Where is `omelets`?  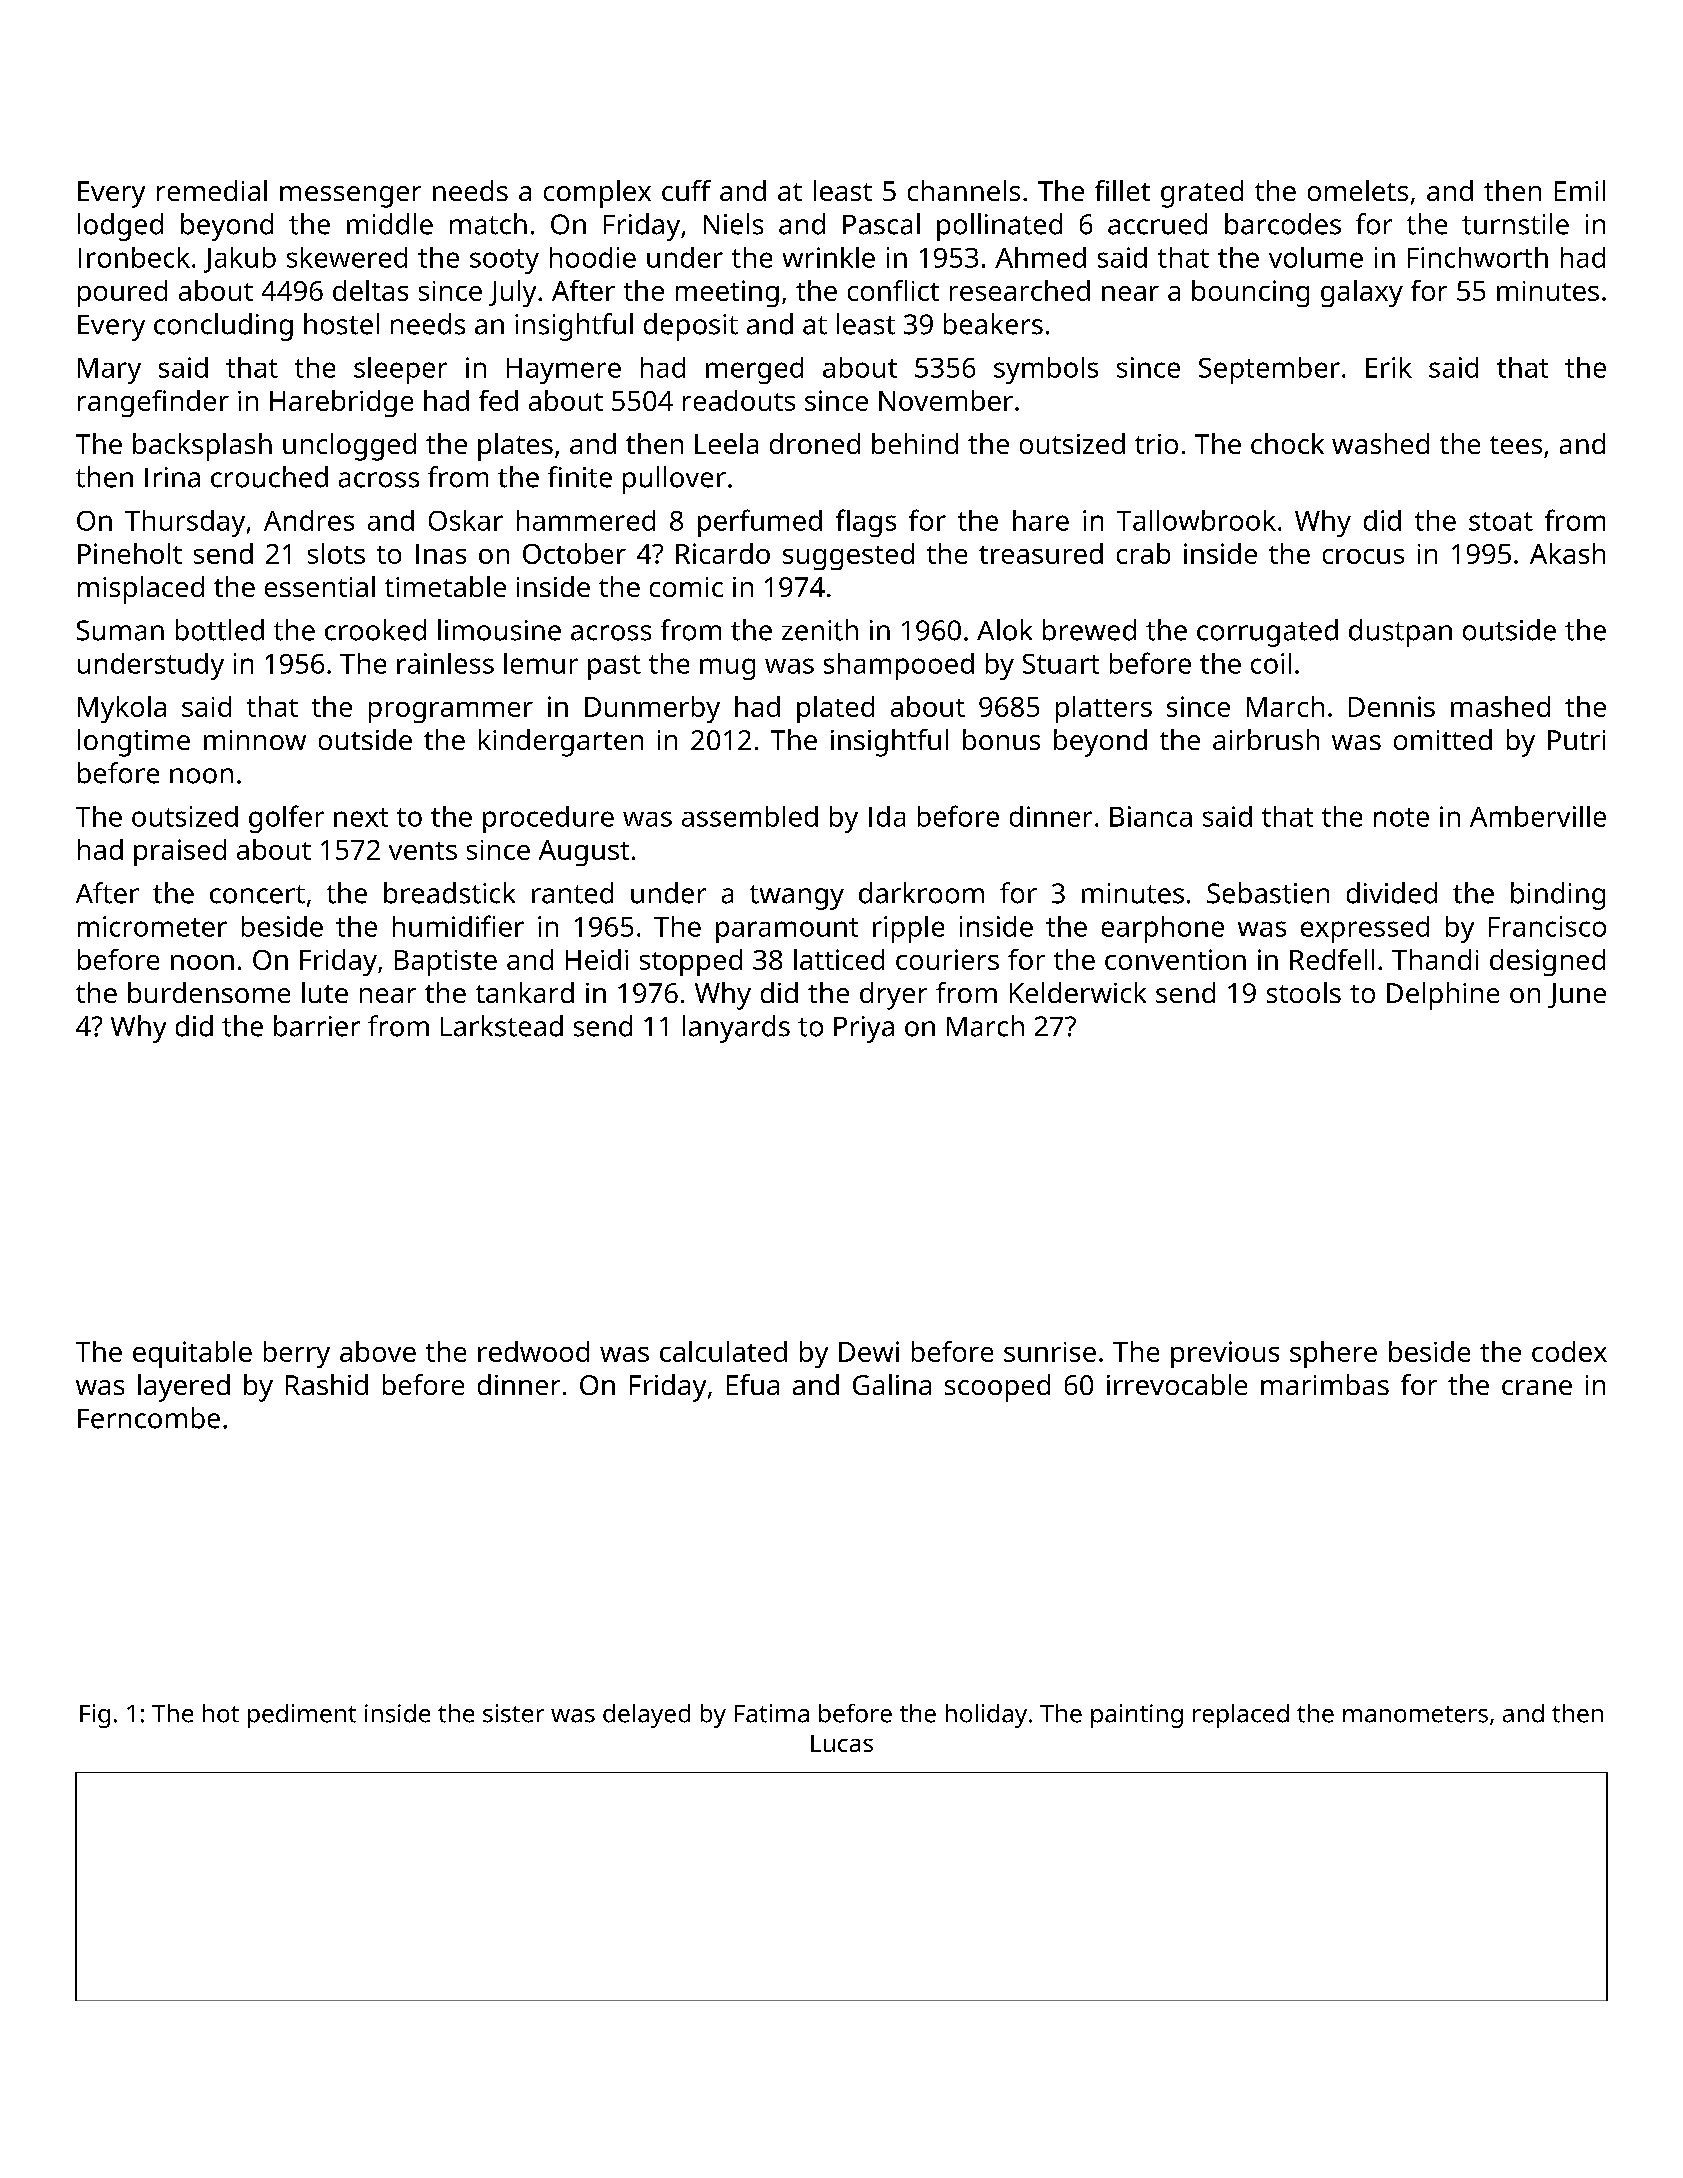 omelets is located at coordinates (1358, 190).
